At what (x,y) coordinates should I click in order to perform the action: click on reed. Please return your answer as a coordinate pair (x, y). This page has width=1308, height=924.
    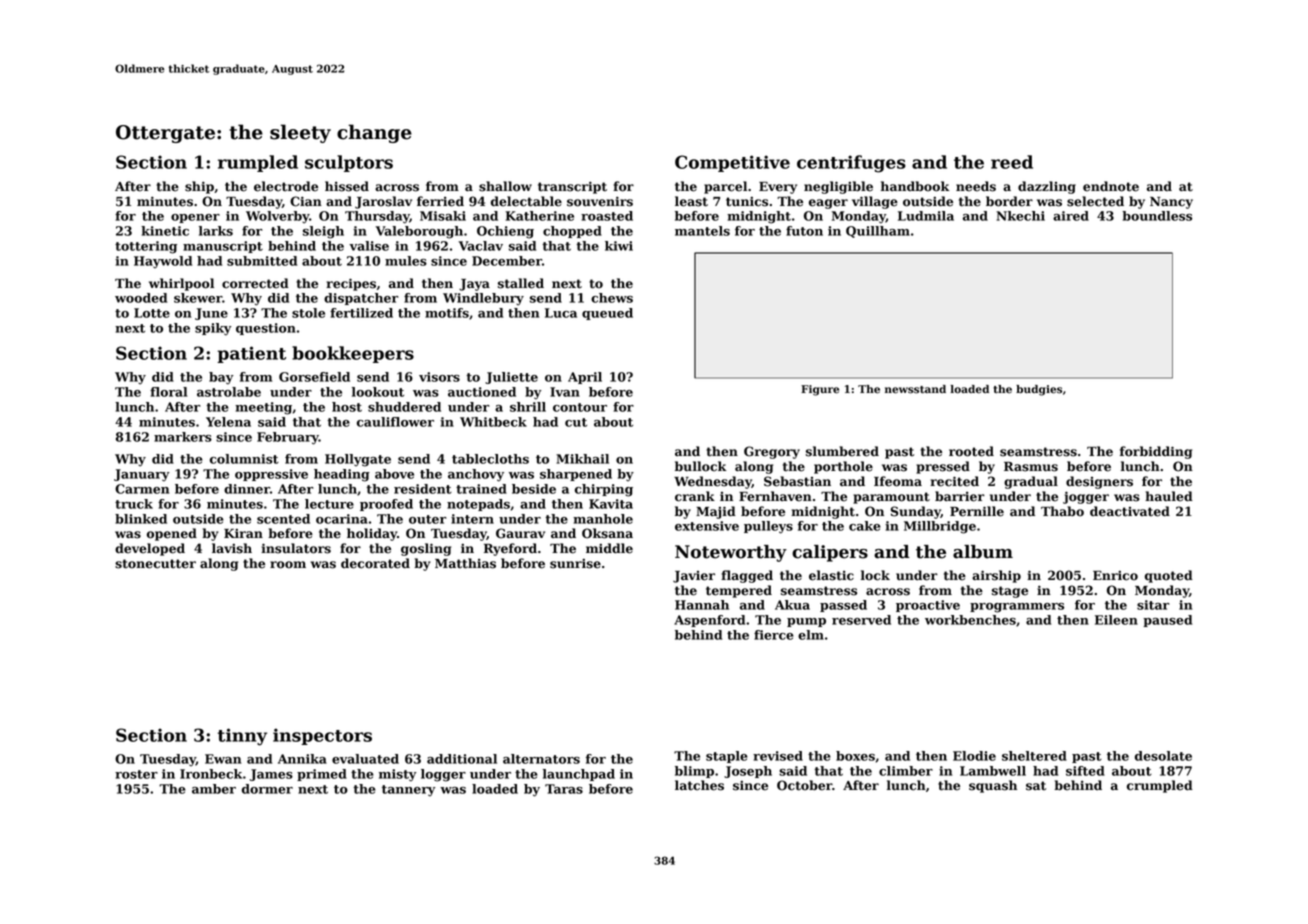
    Looking at the image, I should click on (1012, 162).
